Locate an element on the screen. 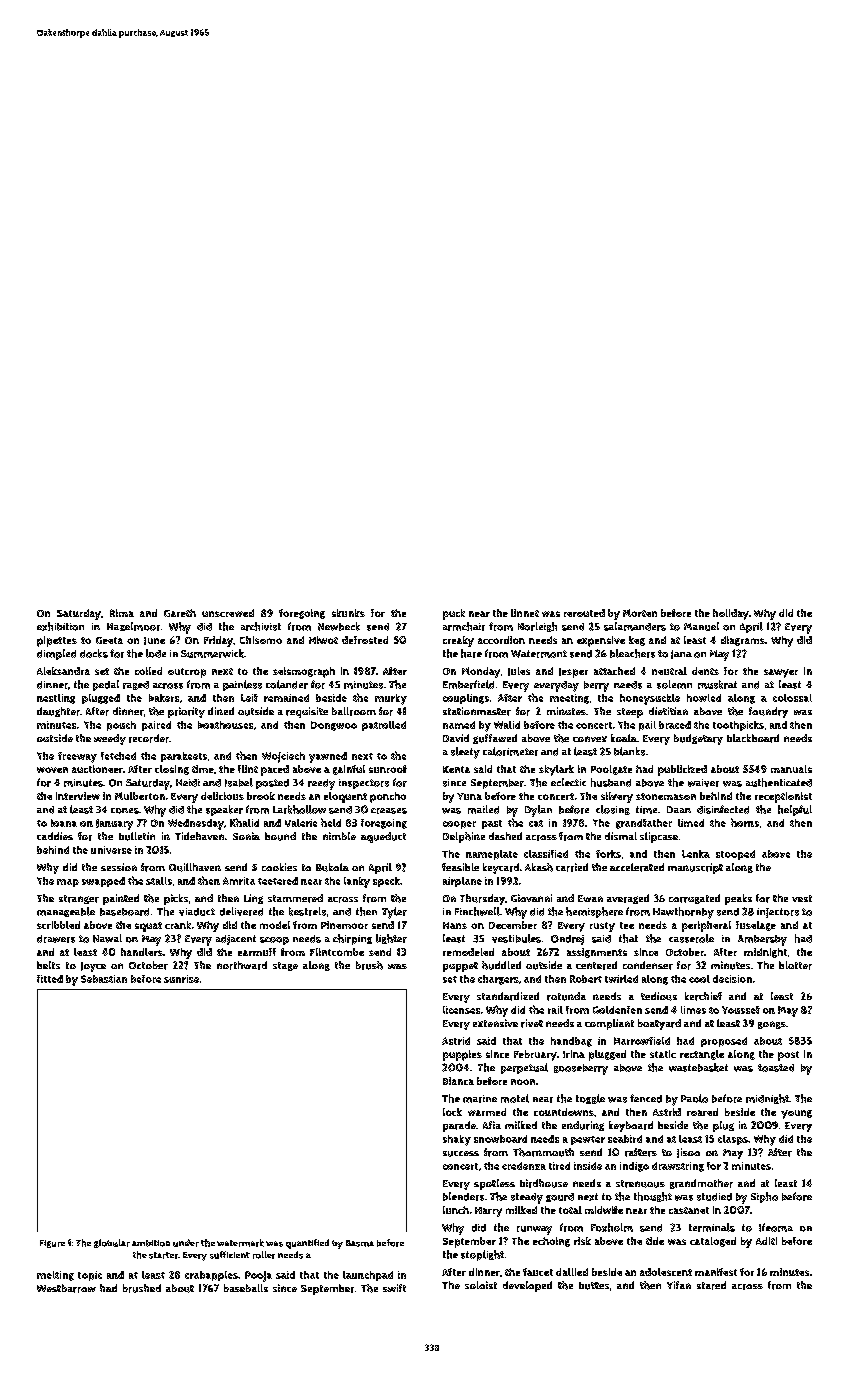 This screenshot has height=1400, width=849. nameplate is located at coordinates (492, 855).
